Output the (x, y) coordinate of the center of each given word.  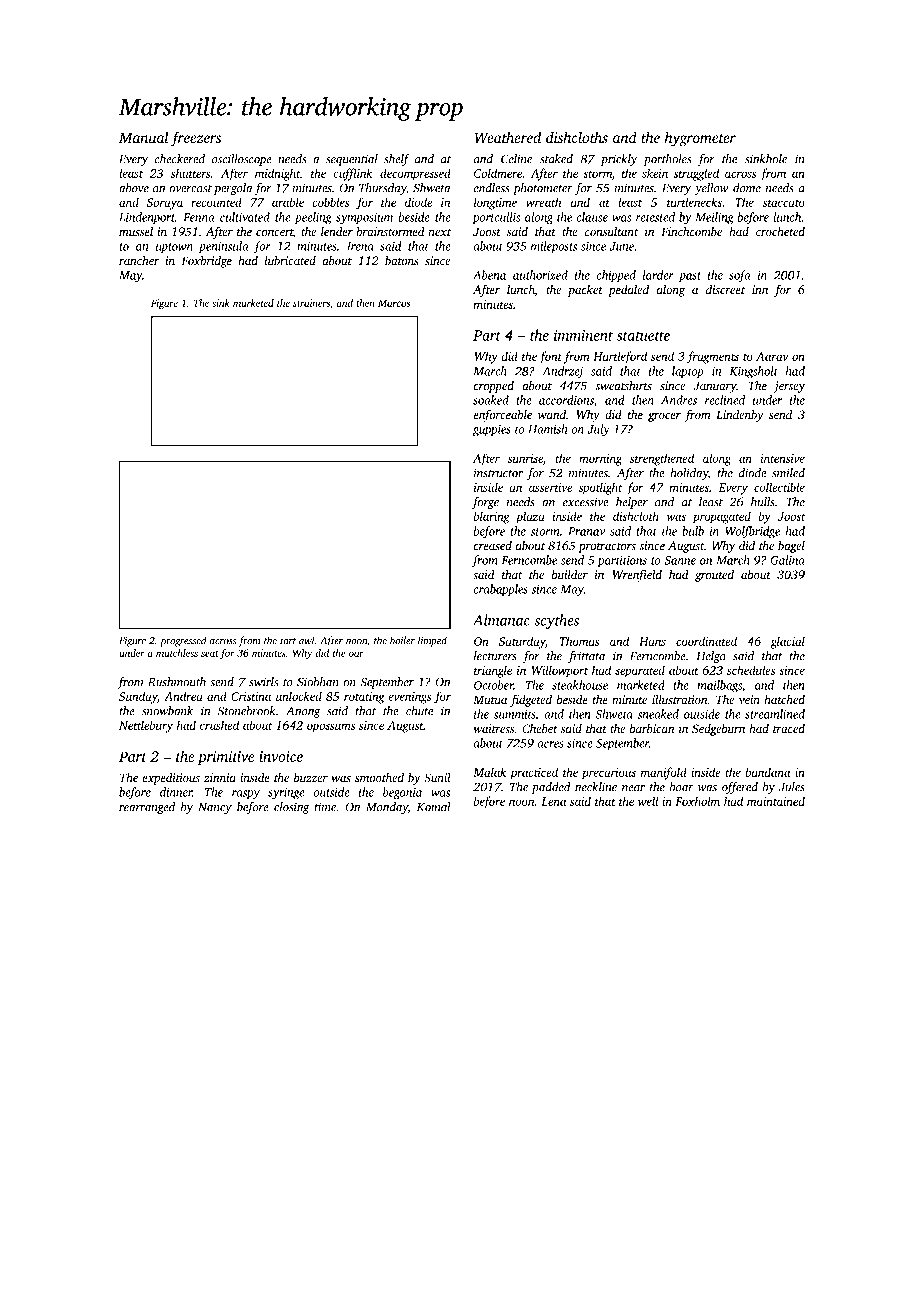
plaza (530, 517)
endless (492, 188)
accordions (566, 400)
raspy (246, 795)
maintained (776, 801)
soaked (491, 400)
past (690, 277)
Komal (434, 807)
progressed (183, 641)
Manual (143, 137)
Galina (788, 560)
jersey (789, 387)
